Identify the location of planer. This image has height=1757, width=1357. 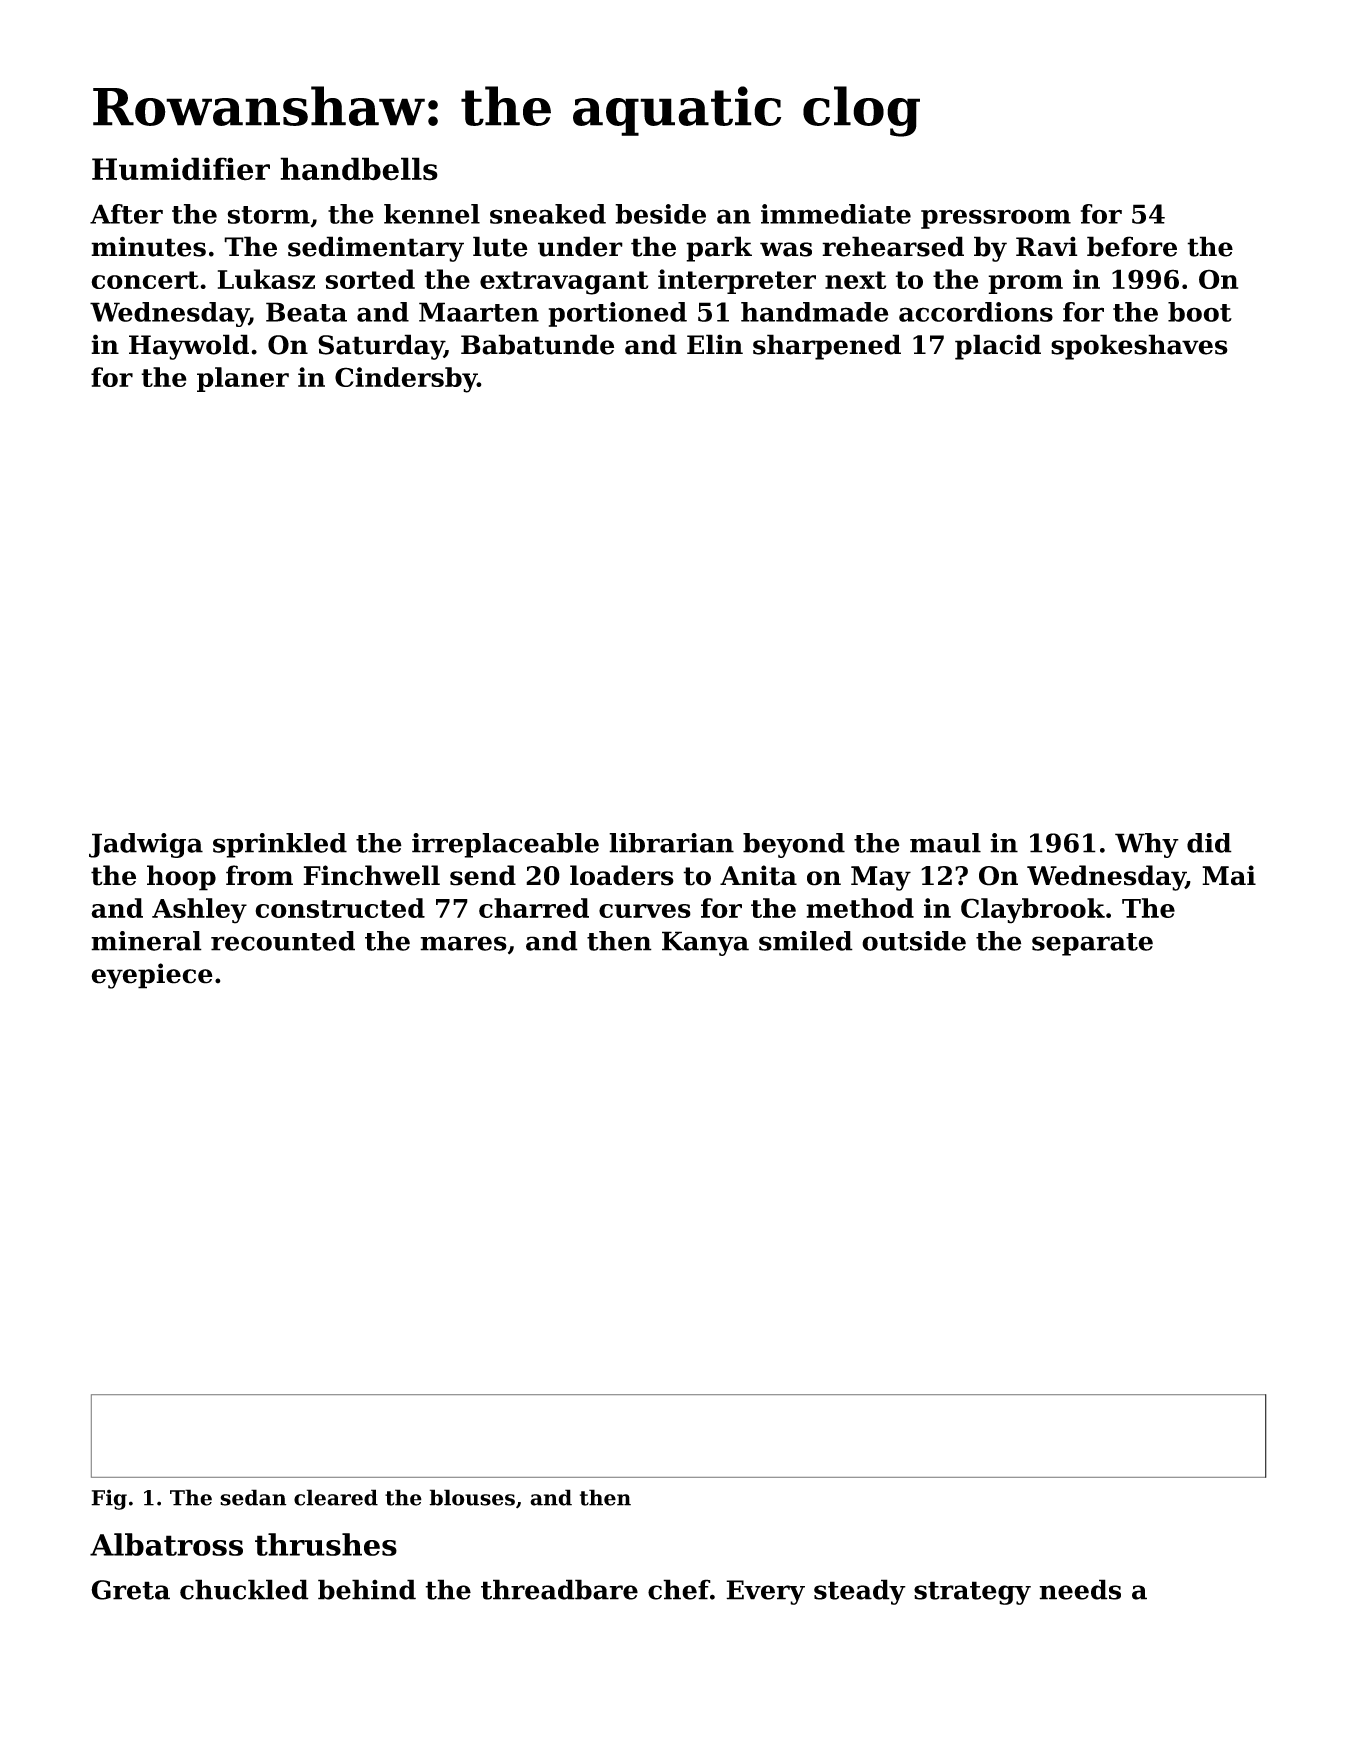
(243, 379).
